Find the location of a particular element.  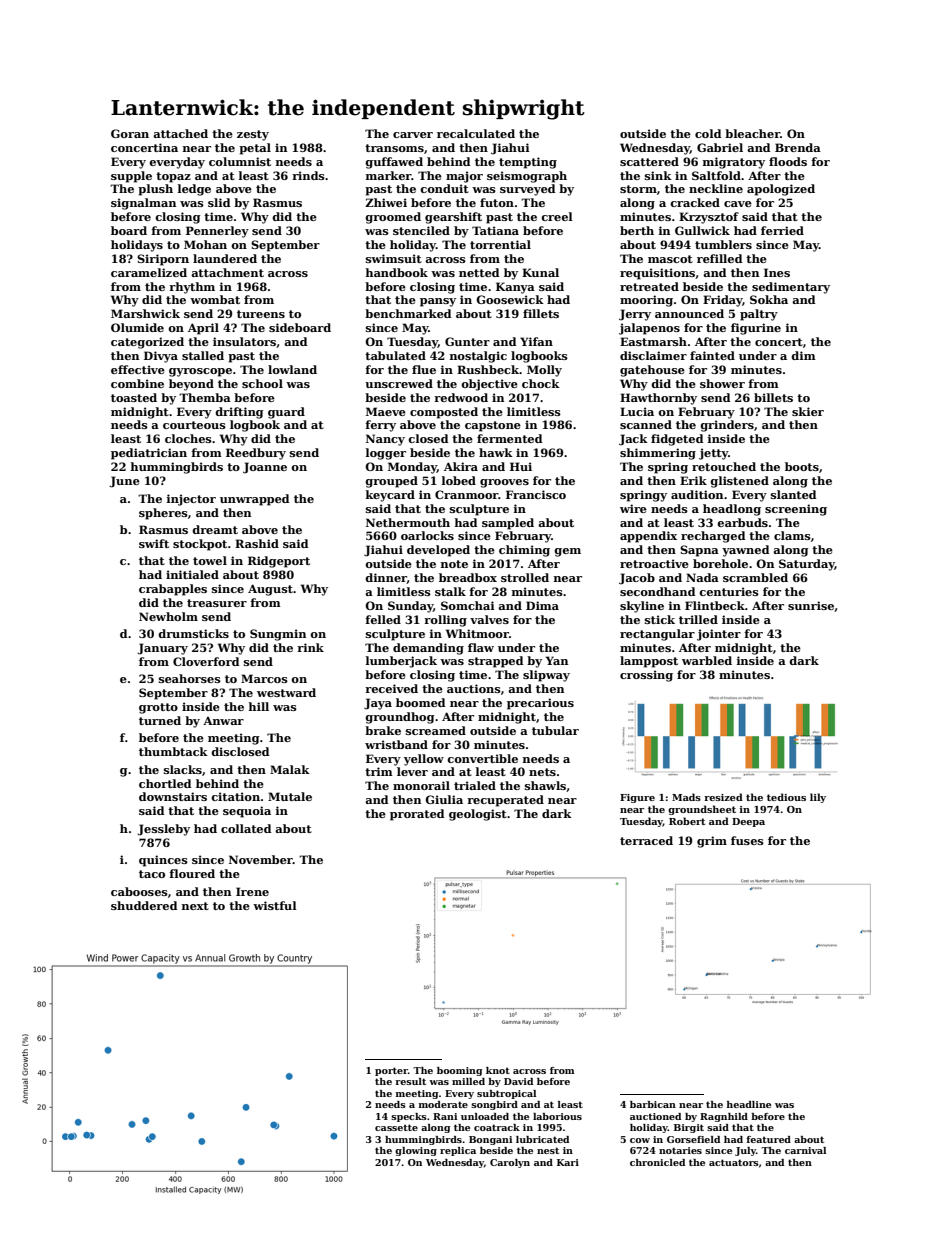

migratory is located at coordinates (734, 163).
